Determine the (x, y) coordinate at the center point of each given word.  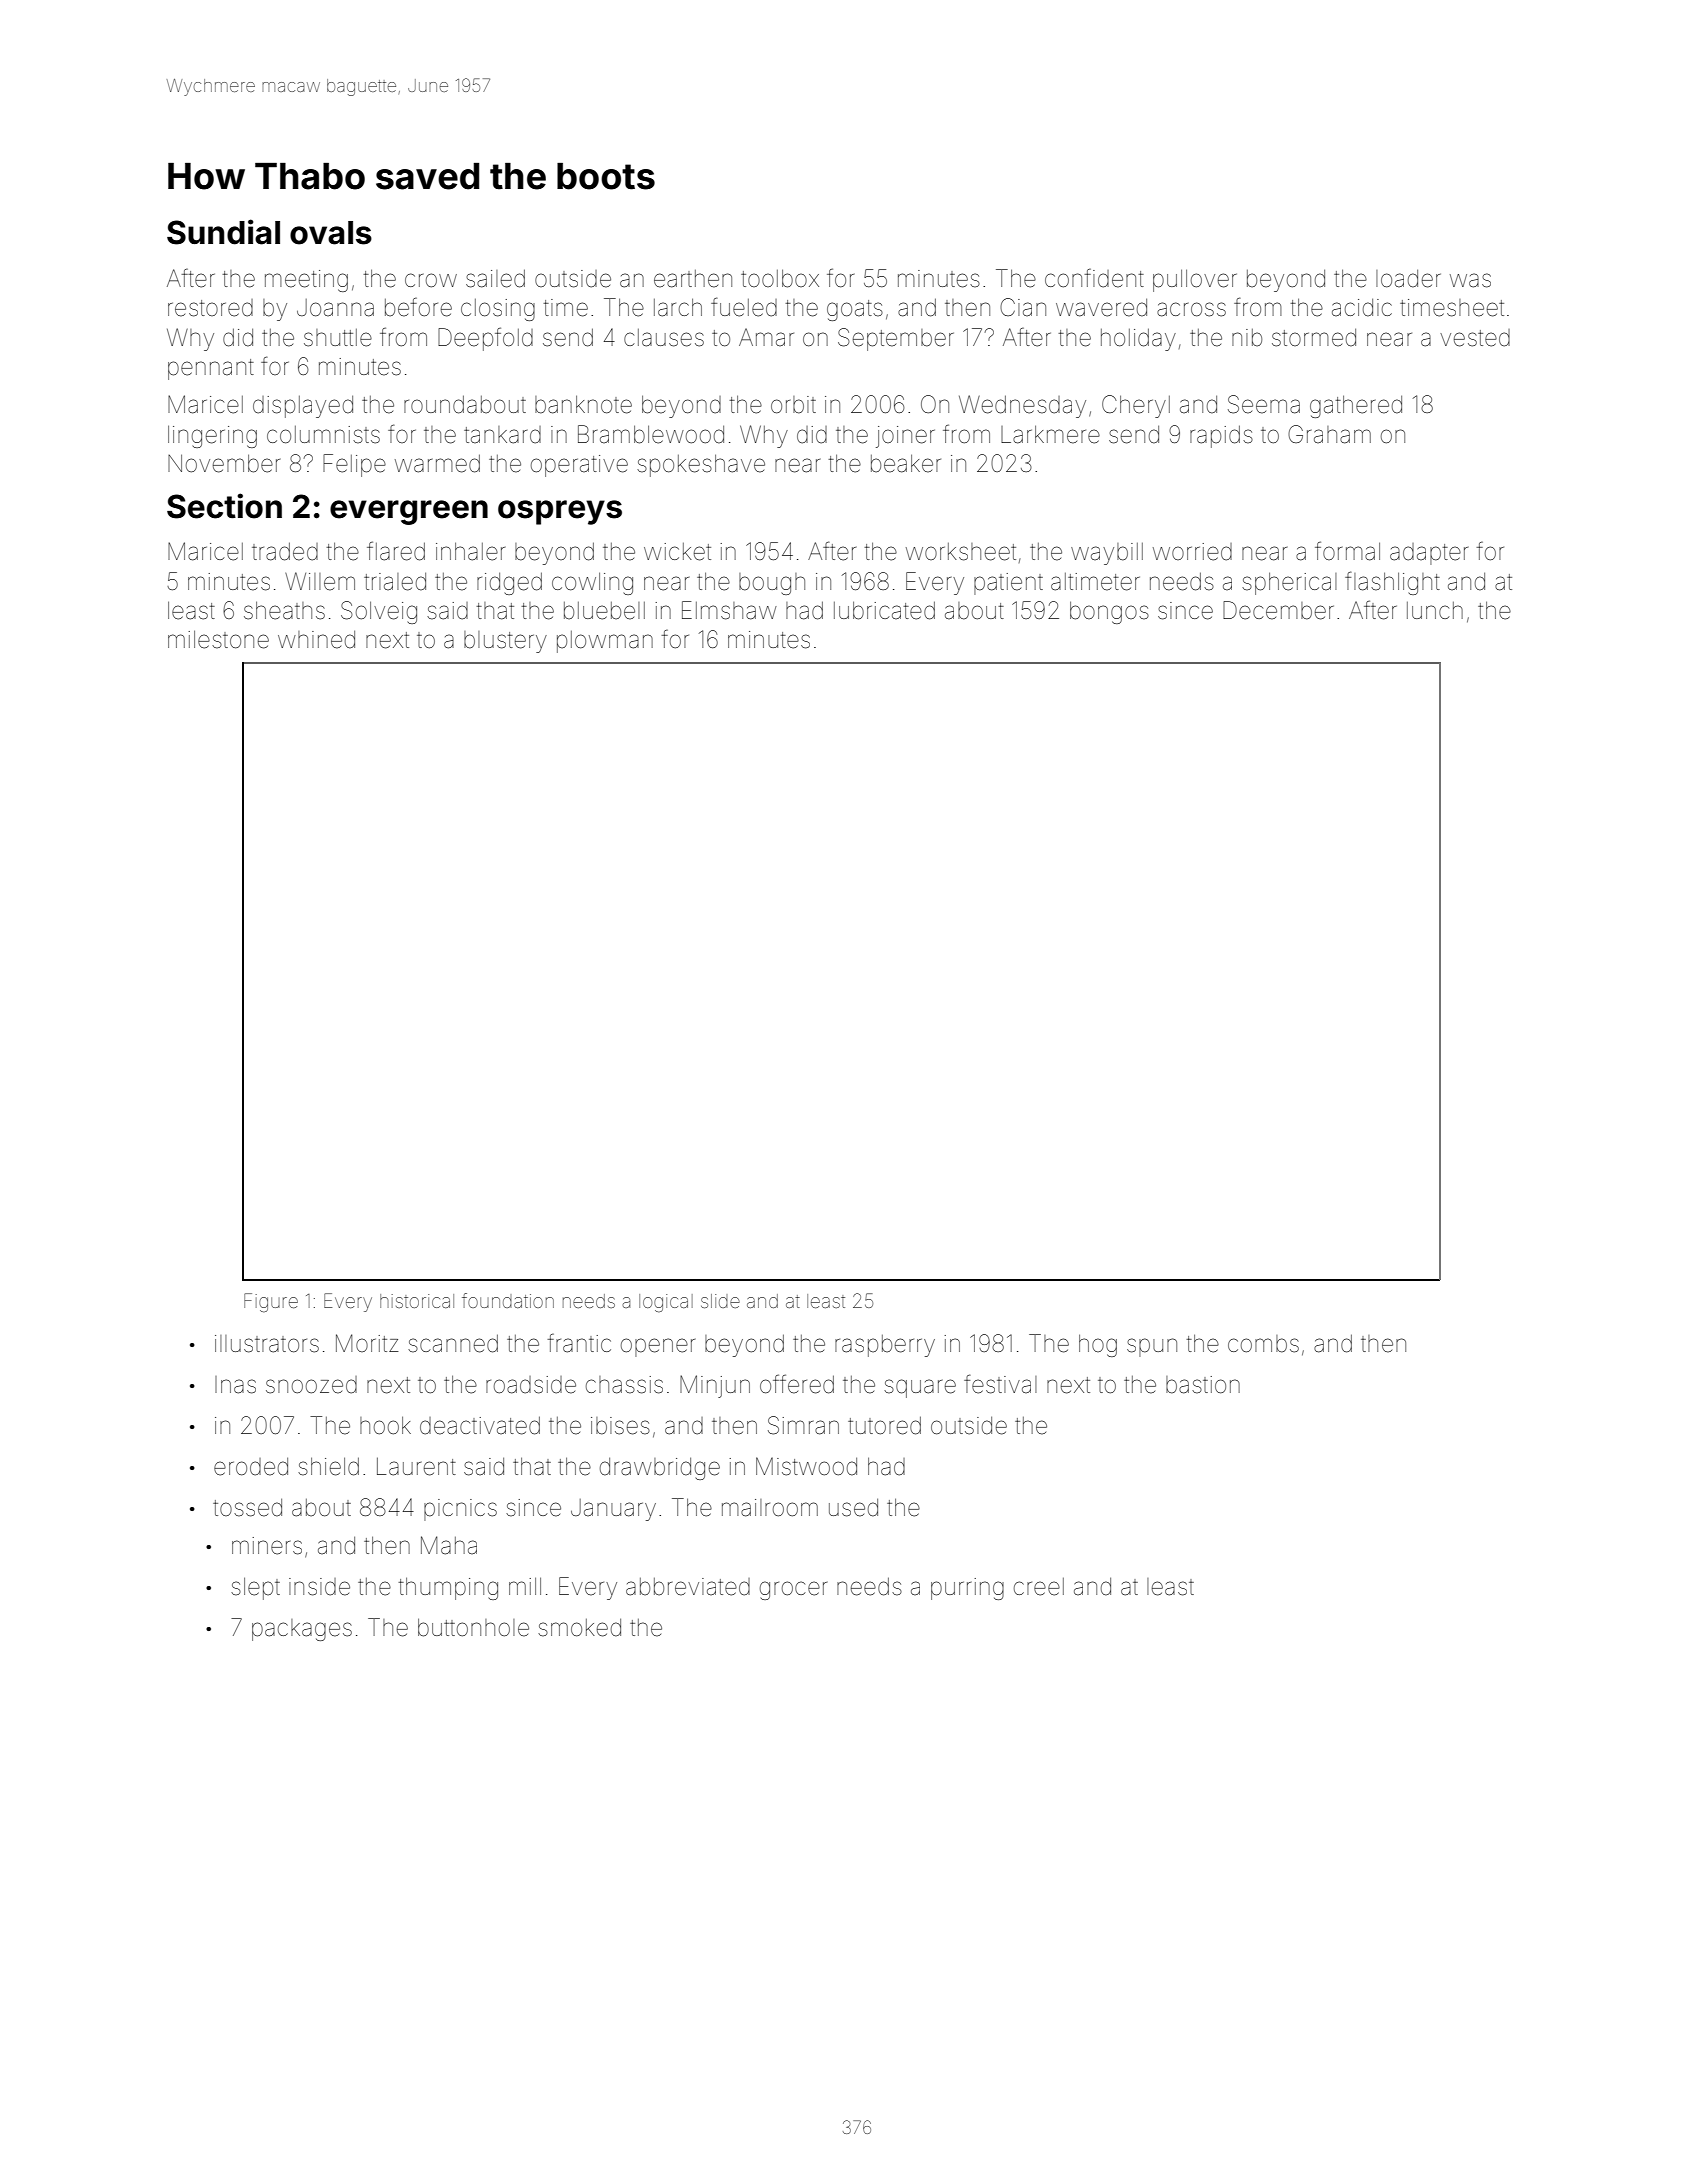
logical (666, 1303)
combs (1263, 1344)
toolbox (780, 278)
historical (417, 1301)
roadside (531, 1385)
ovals (331, 233)
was (1470, 280)
